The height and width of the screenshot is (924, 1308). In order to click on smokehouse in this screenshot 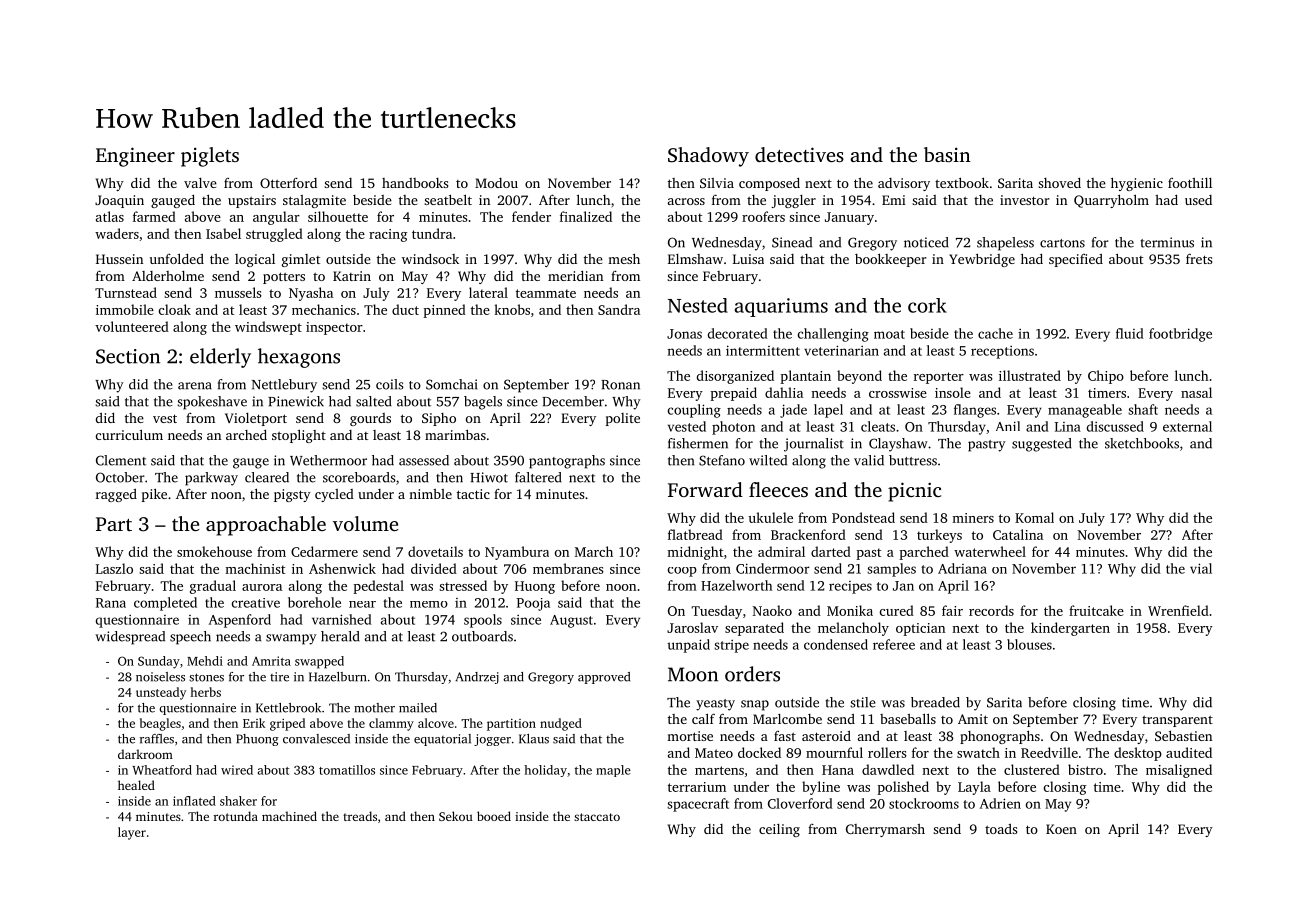, I will do `click(214, 551)`.
